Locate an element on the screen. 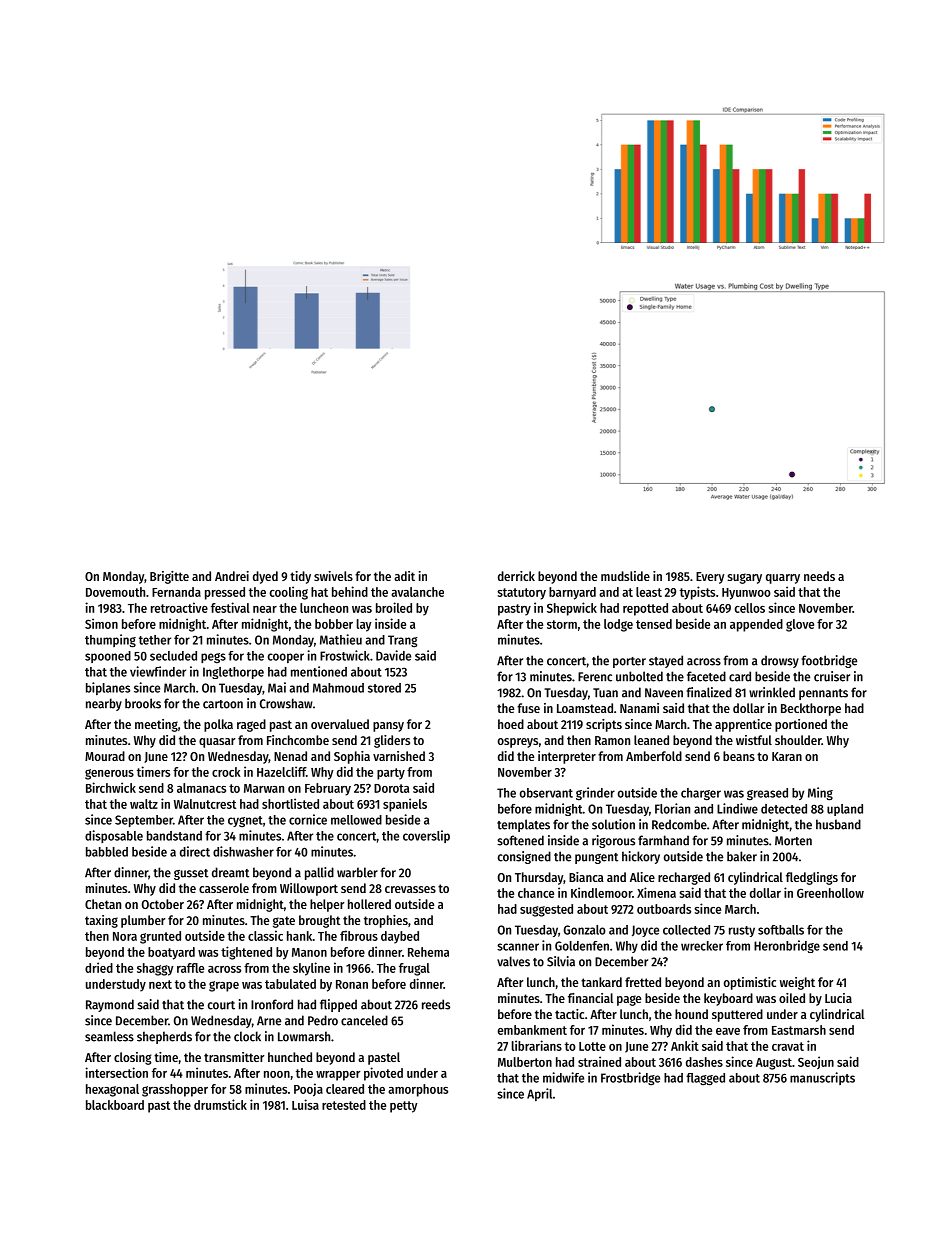 This screenshot has width=952, height=1233. taxing is located at coordinates (101, 921).
